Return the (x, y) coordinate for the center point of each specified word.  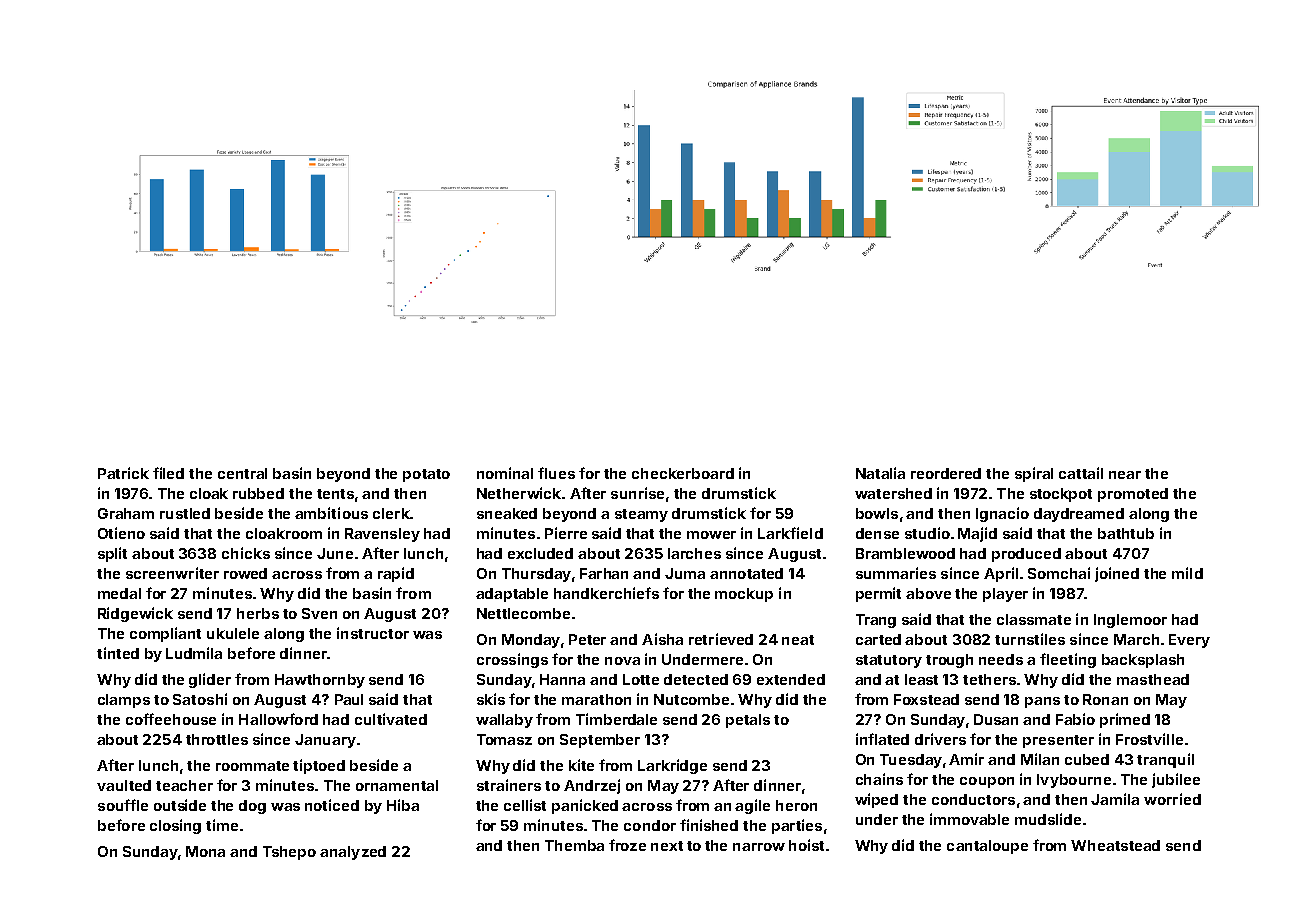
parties (797, 826)
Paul (349, 699)
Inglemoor (1130, 621)
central (242, 473)
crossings (512, 660)
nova (622, 661)
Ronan (1105, 699)
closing (175, 826)
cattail (1081, 473)
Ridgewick (135, 614)
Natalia (880, 473)
